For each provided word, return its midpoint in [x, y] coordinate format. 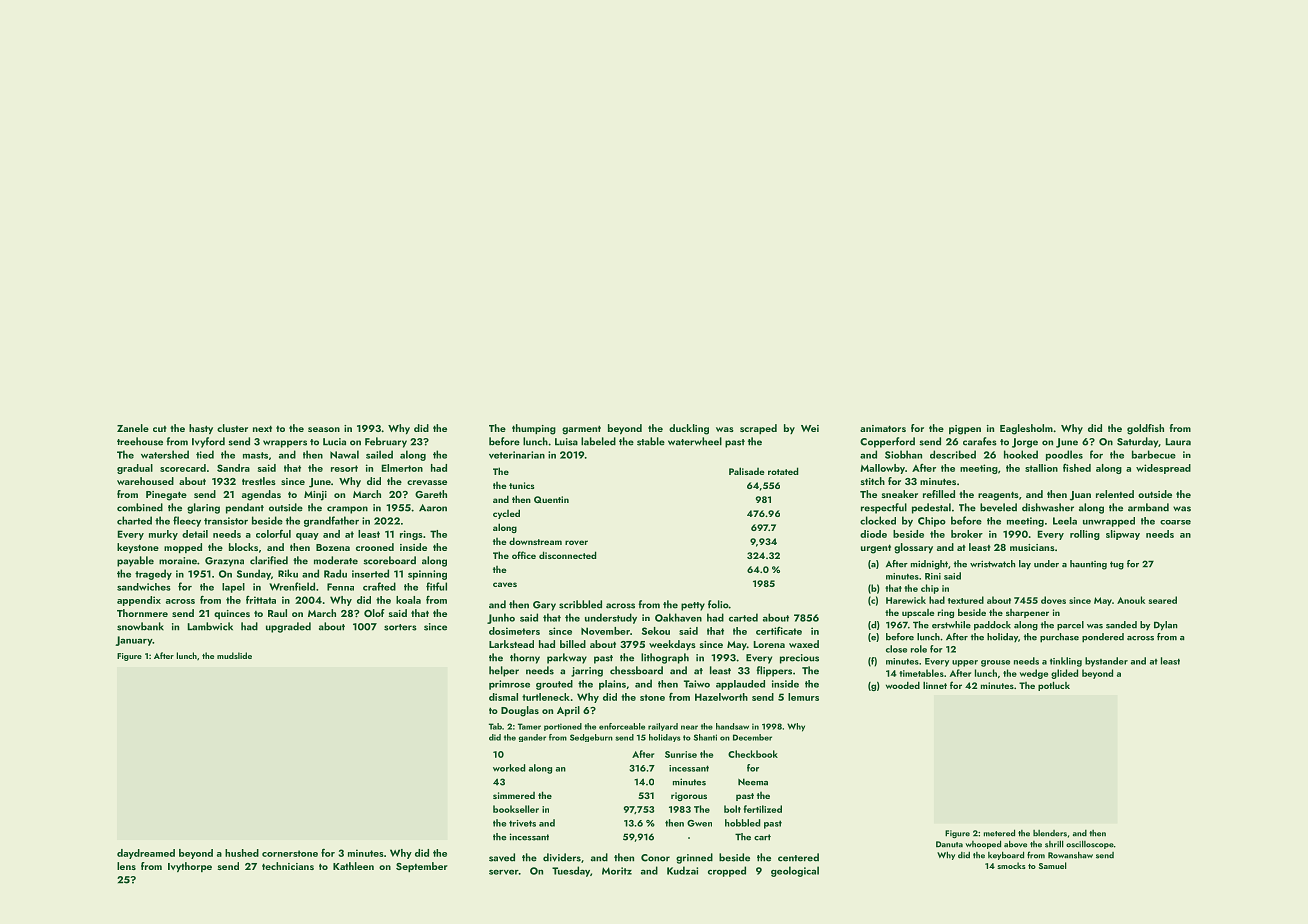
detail [195, 534]
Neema [753, 782]
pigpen [965, 430]
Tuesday [571, 871]
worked [509, 768]
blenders [1050, 833]
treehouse [140, 441]
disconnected [568, 555]
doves [1053, 600]
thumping [534, 429]
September [422, 867]
